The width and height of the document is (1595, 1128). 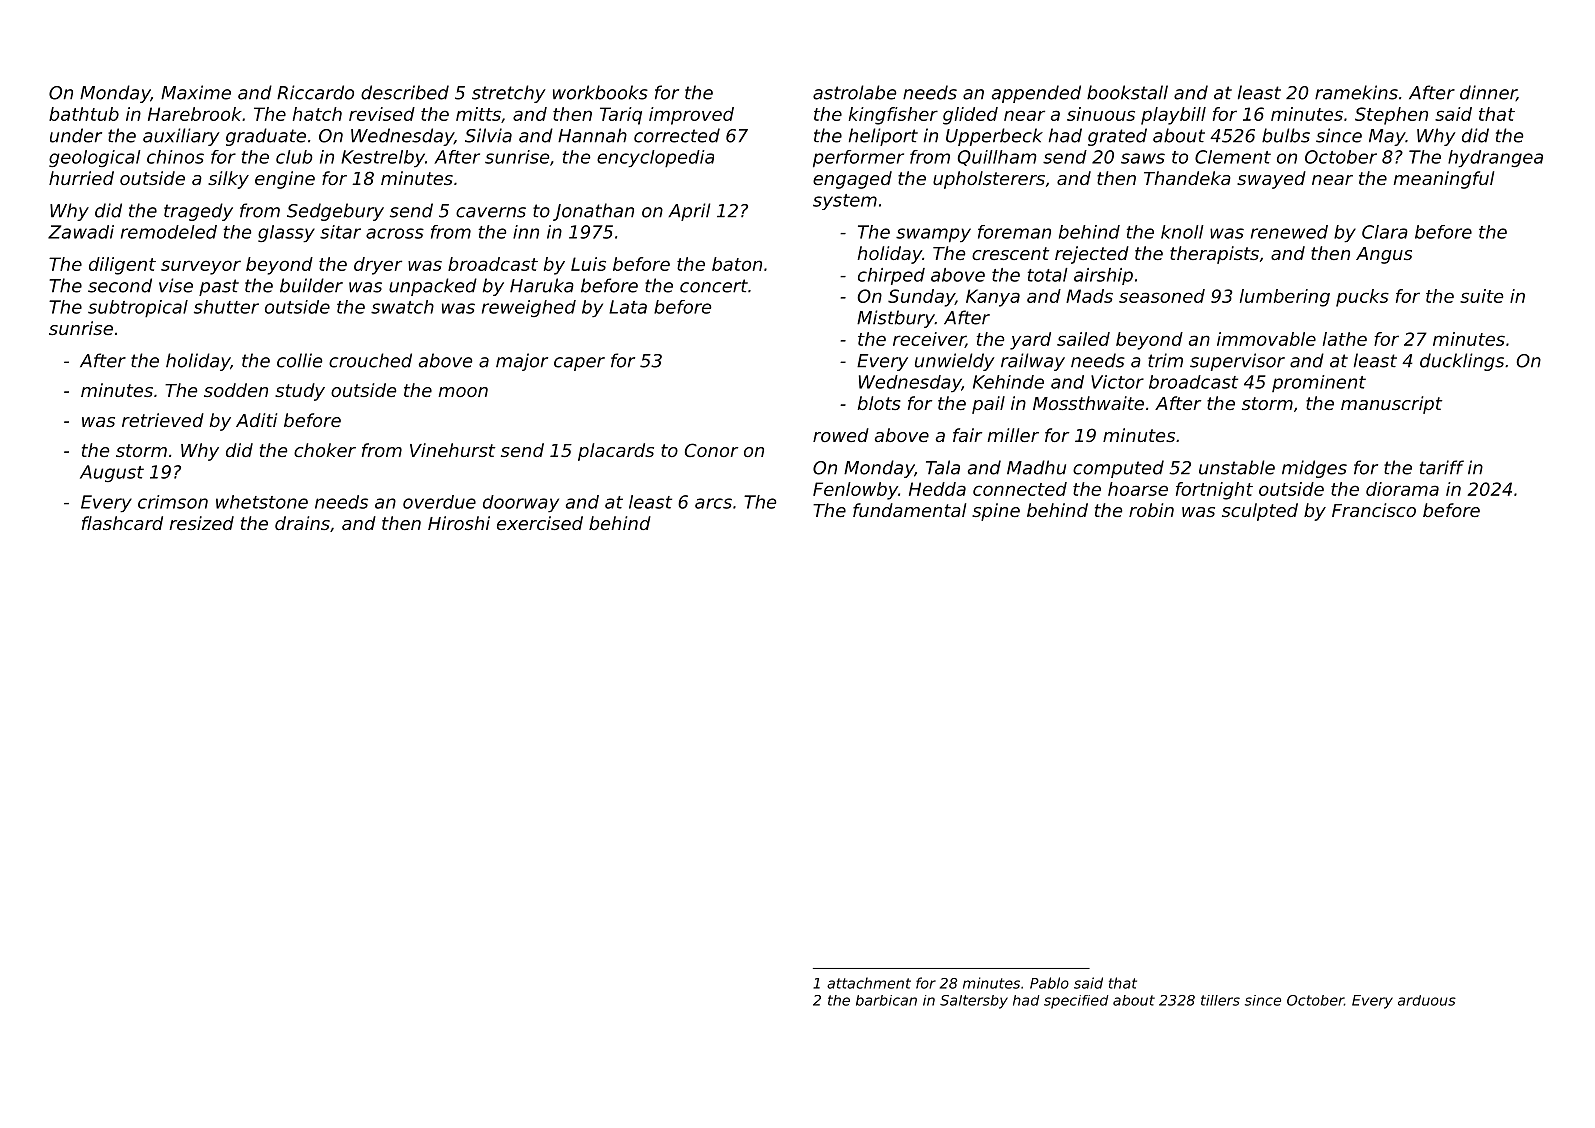 I want to click on Riccardo, so click(x=315, y=92).
